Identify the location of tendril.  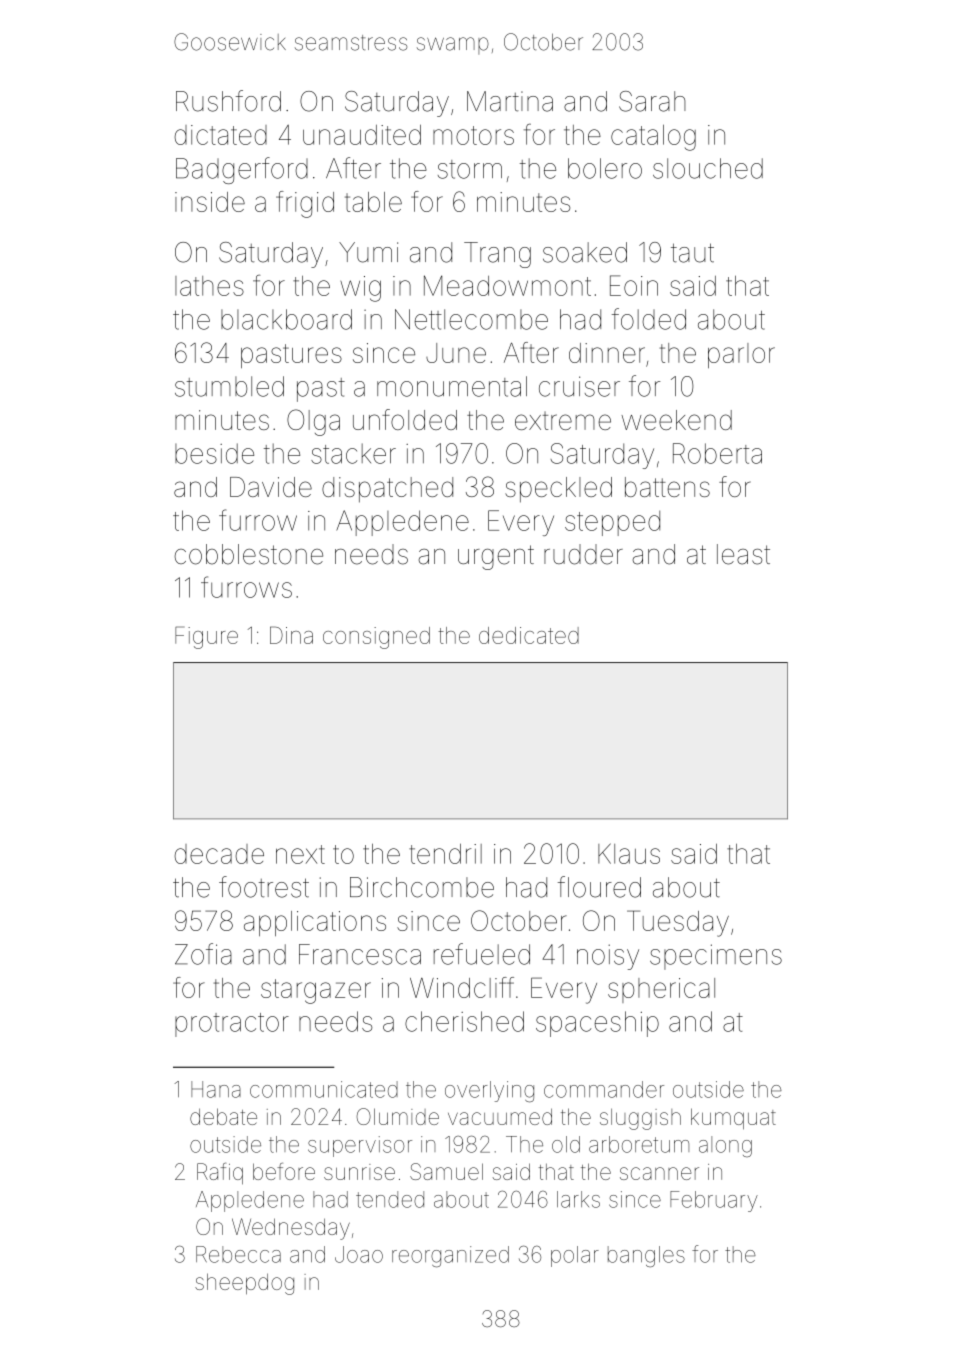
(445, 854).
